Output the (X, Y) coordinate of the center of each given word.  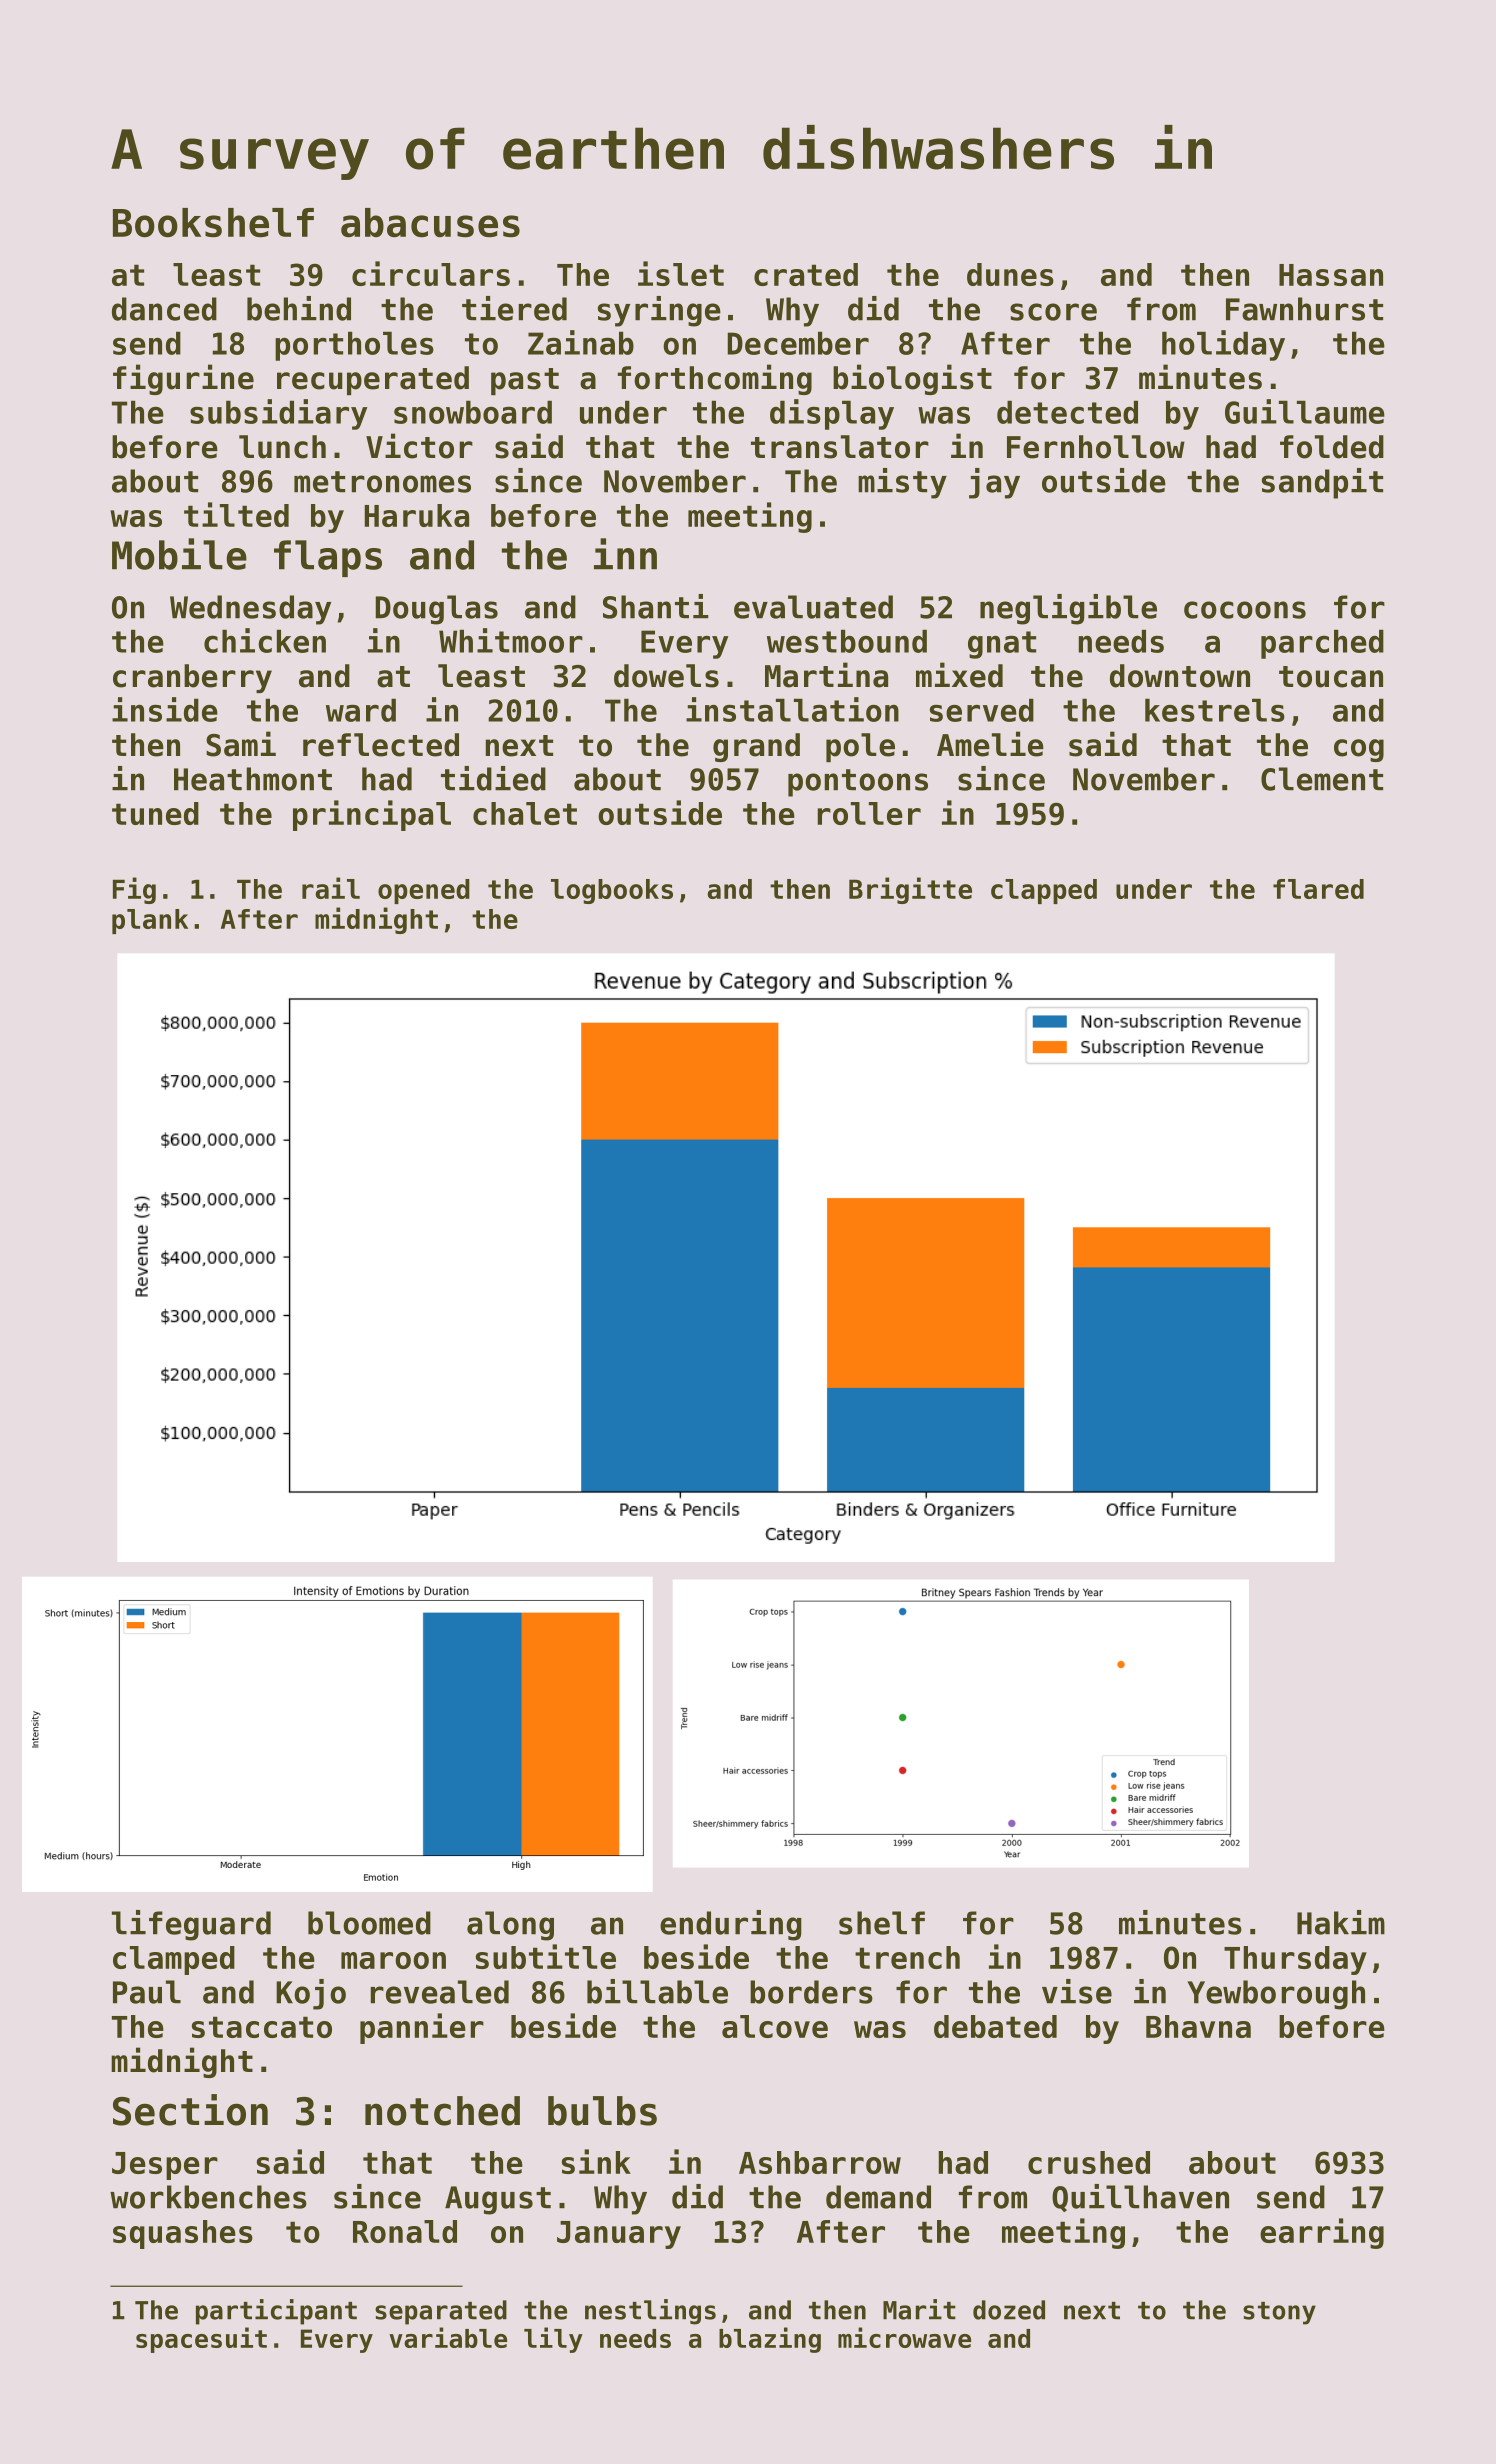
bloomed (369, 1923)
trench (907, 1957)
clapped (1044, 891)
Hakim (1341, 1922)
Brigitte (910, 890)
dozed (1009, 2310)
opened (424, 891)
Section (190, 2110)
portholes (354, 346)
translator (840, 447)
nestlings (650, 2312)
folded (1332, 447)
